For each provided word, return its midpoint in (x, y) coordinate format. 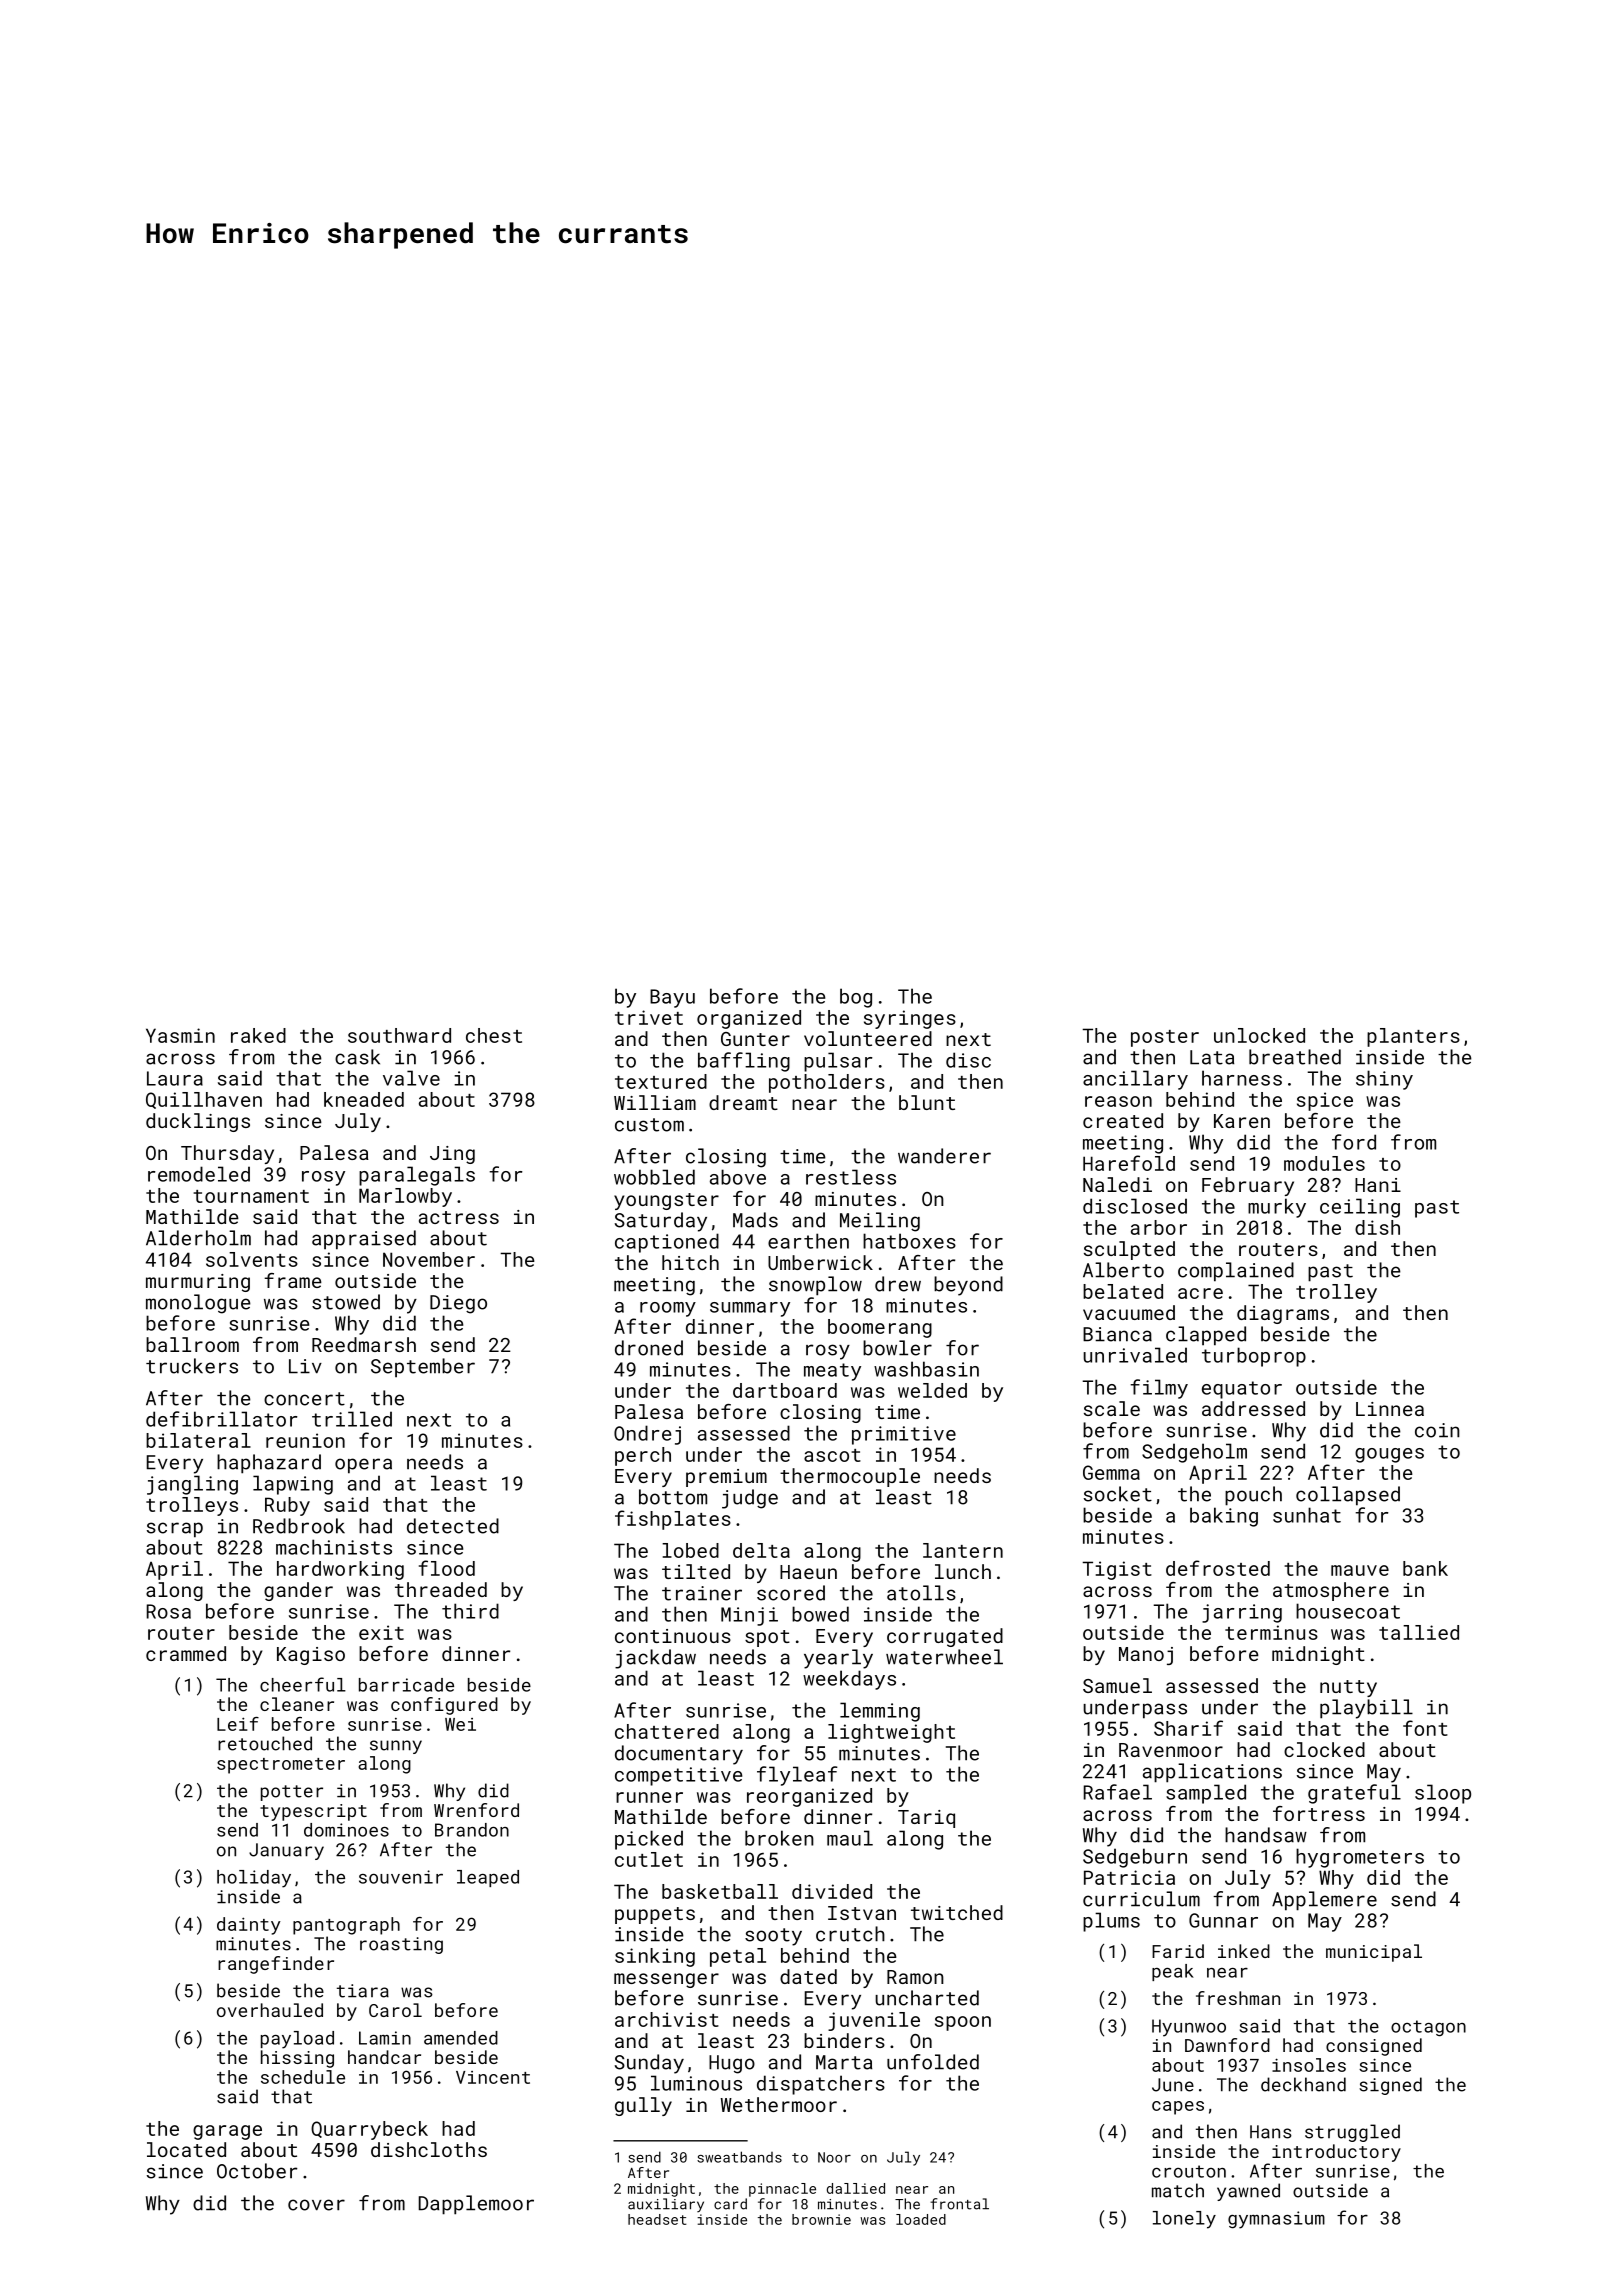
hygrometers (1360, 1858)
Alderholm (198, 1238)
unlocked (1259, 1035)
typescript (313, 1812)
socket (1118, 1494)
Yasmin (180, 1035)
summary (750, 1309)
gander (298, 1591)
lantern (963, 1550)
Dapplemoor (476, 2205)
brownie (821, 2219)
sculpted (1129, 1250)
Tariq (926, 1819)
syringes (910, 1019)
